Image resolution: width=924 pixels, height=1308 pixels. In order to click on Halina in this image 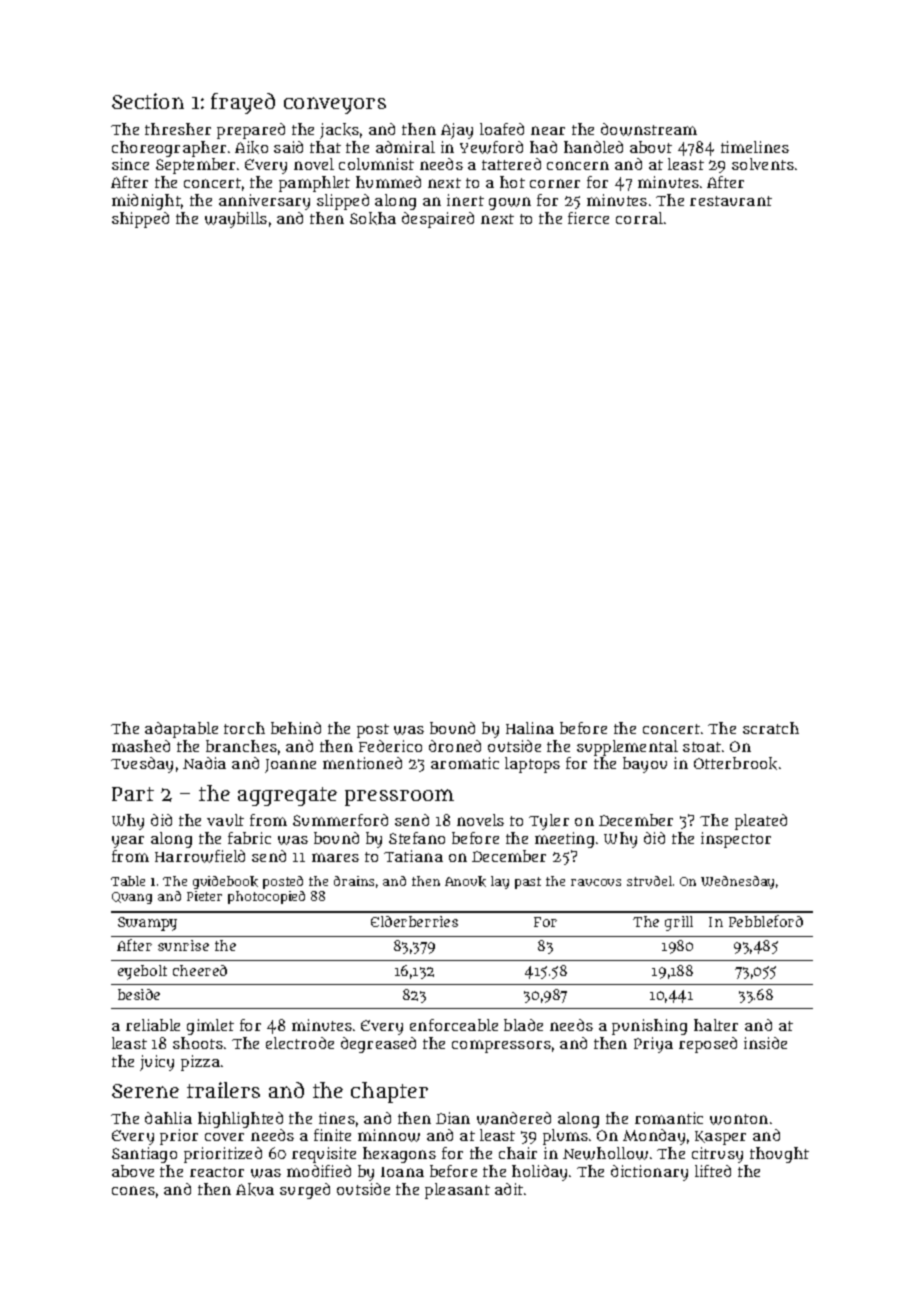, I will do `click(530, 728)`.
